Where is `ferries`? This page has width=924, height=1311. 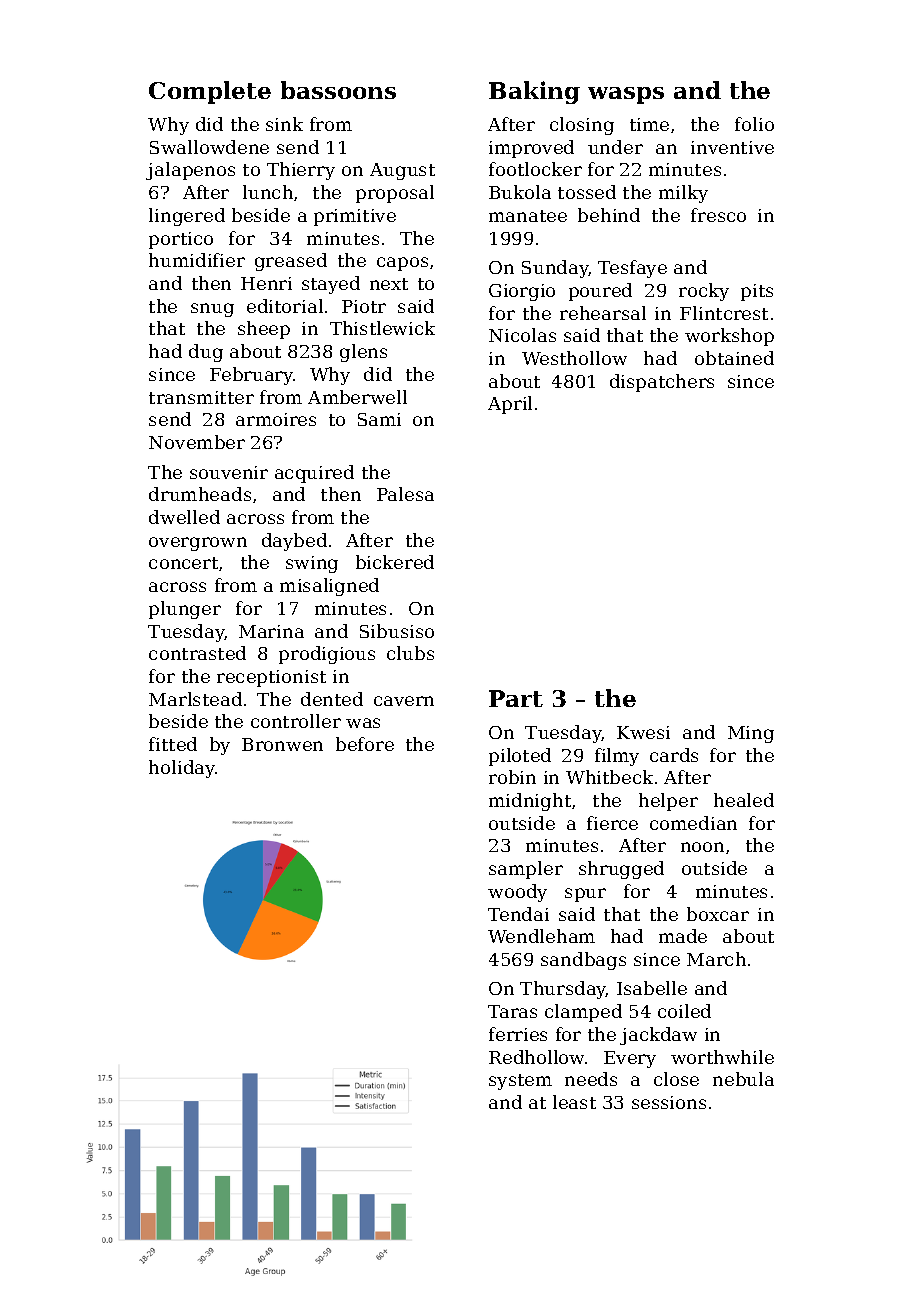 ferries is located at coordinates (518, 1034).
